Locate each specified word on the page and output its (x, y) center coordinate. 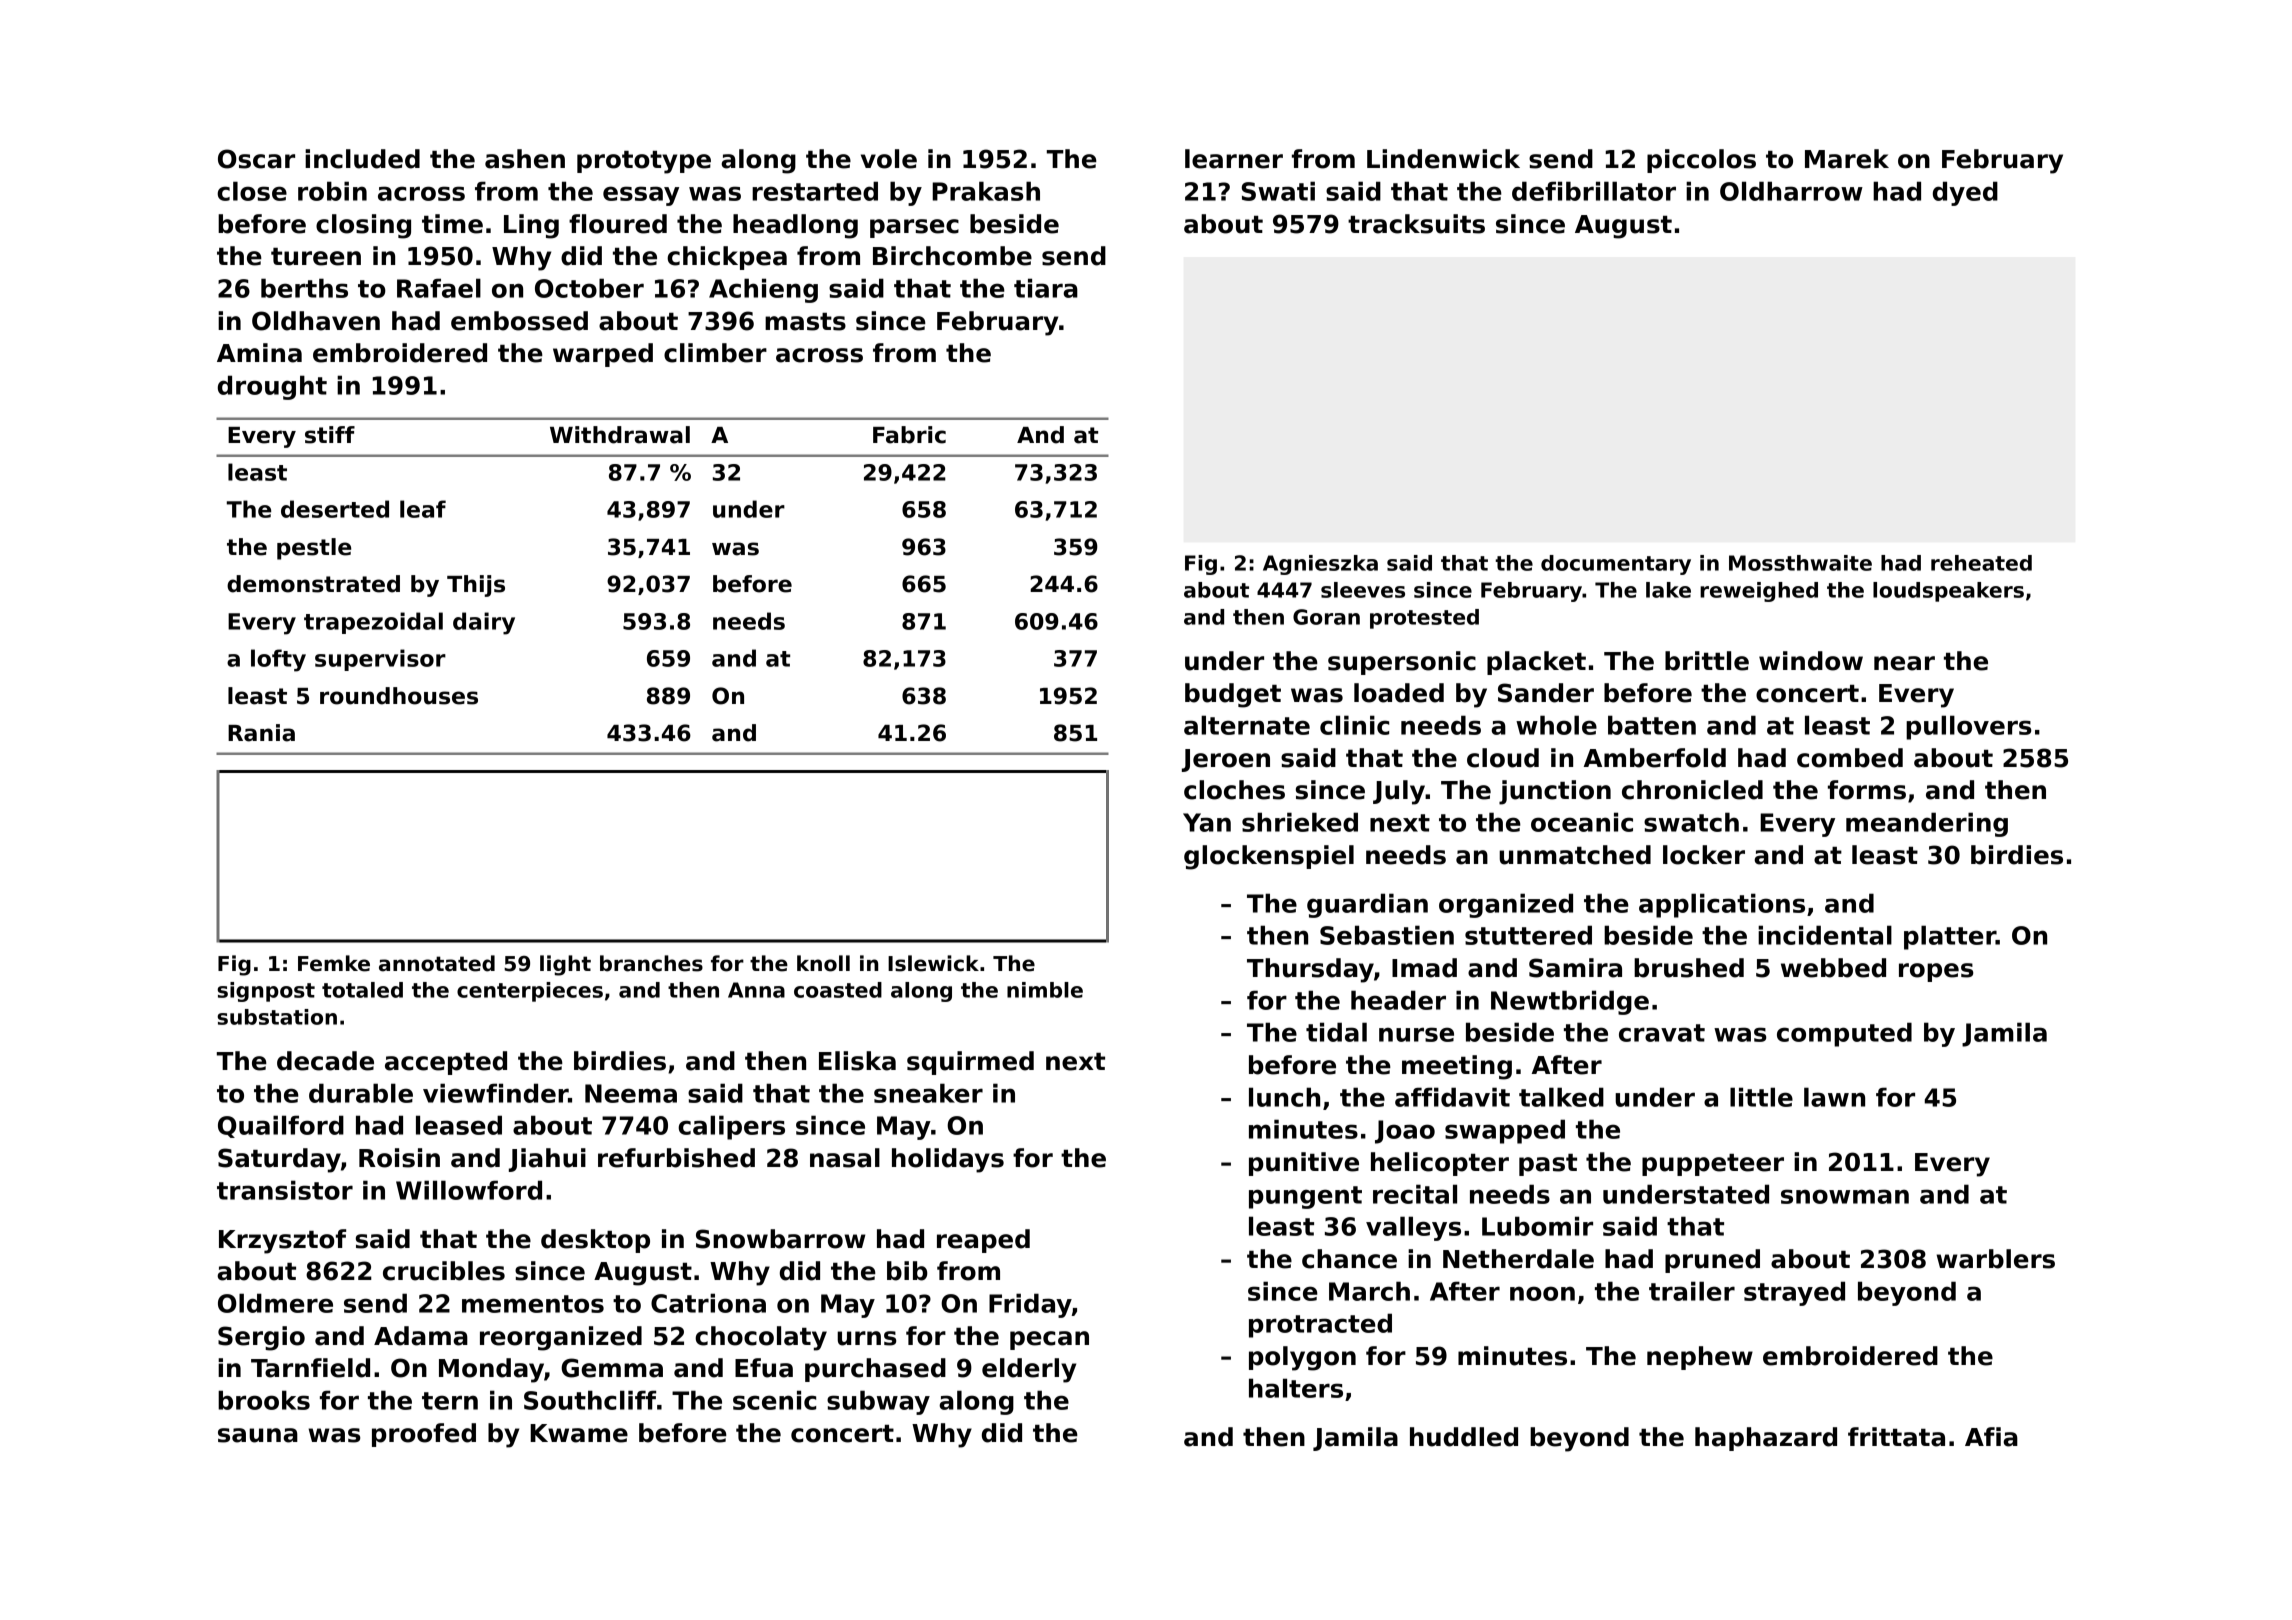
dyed (1965, 193)
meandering (1927, 824)
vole (889, 159)
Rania (261, 733)
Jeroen (1226, 760)
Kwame (579, 1433)
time (452, 224)
